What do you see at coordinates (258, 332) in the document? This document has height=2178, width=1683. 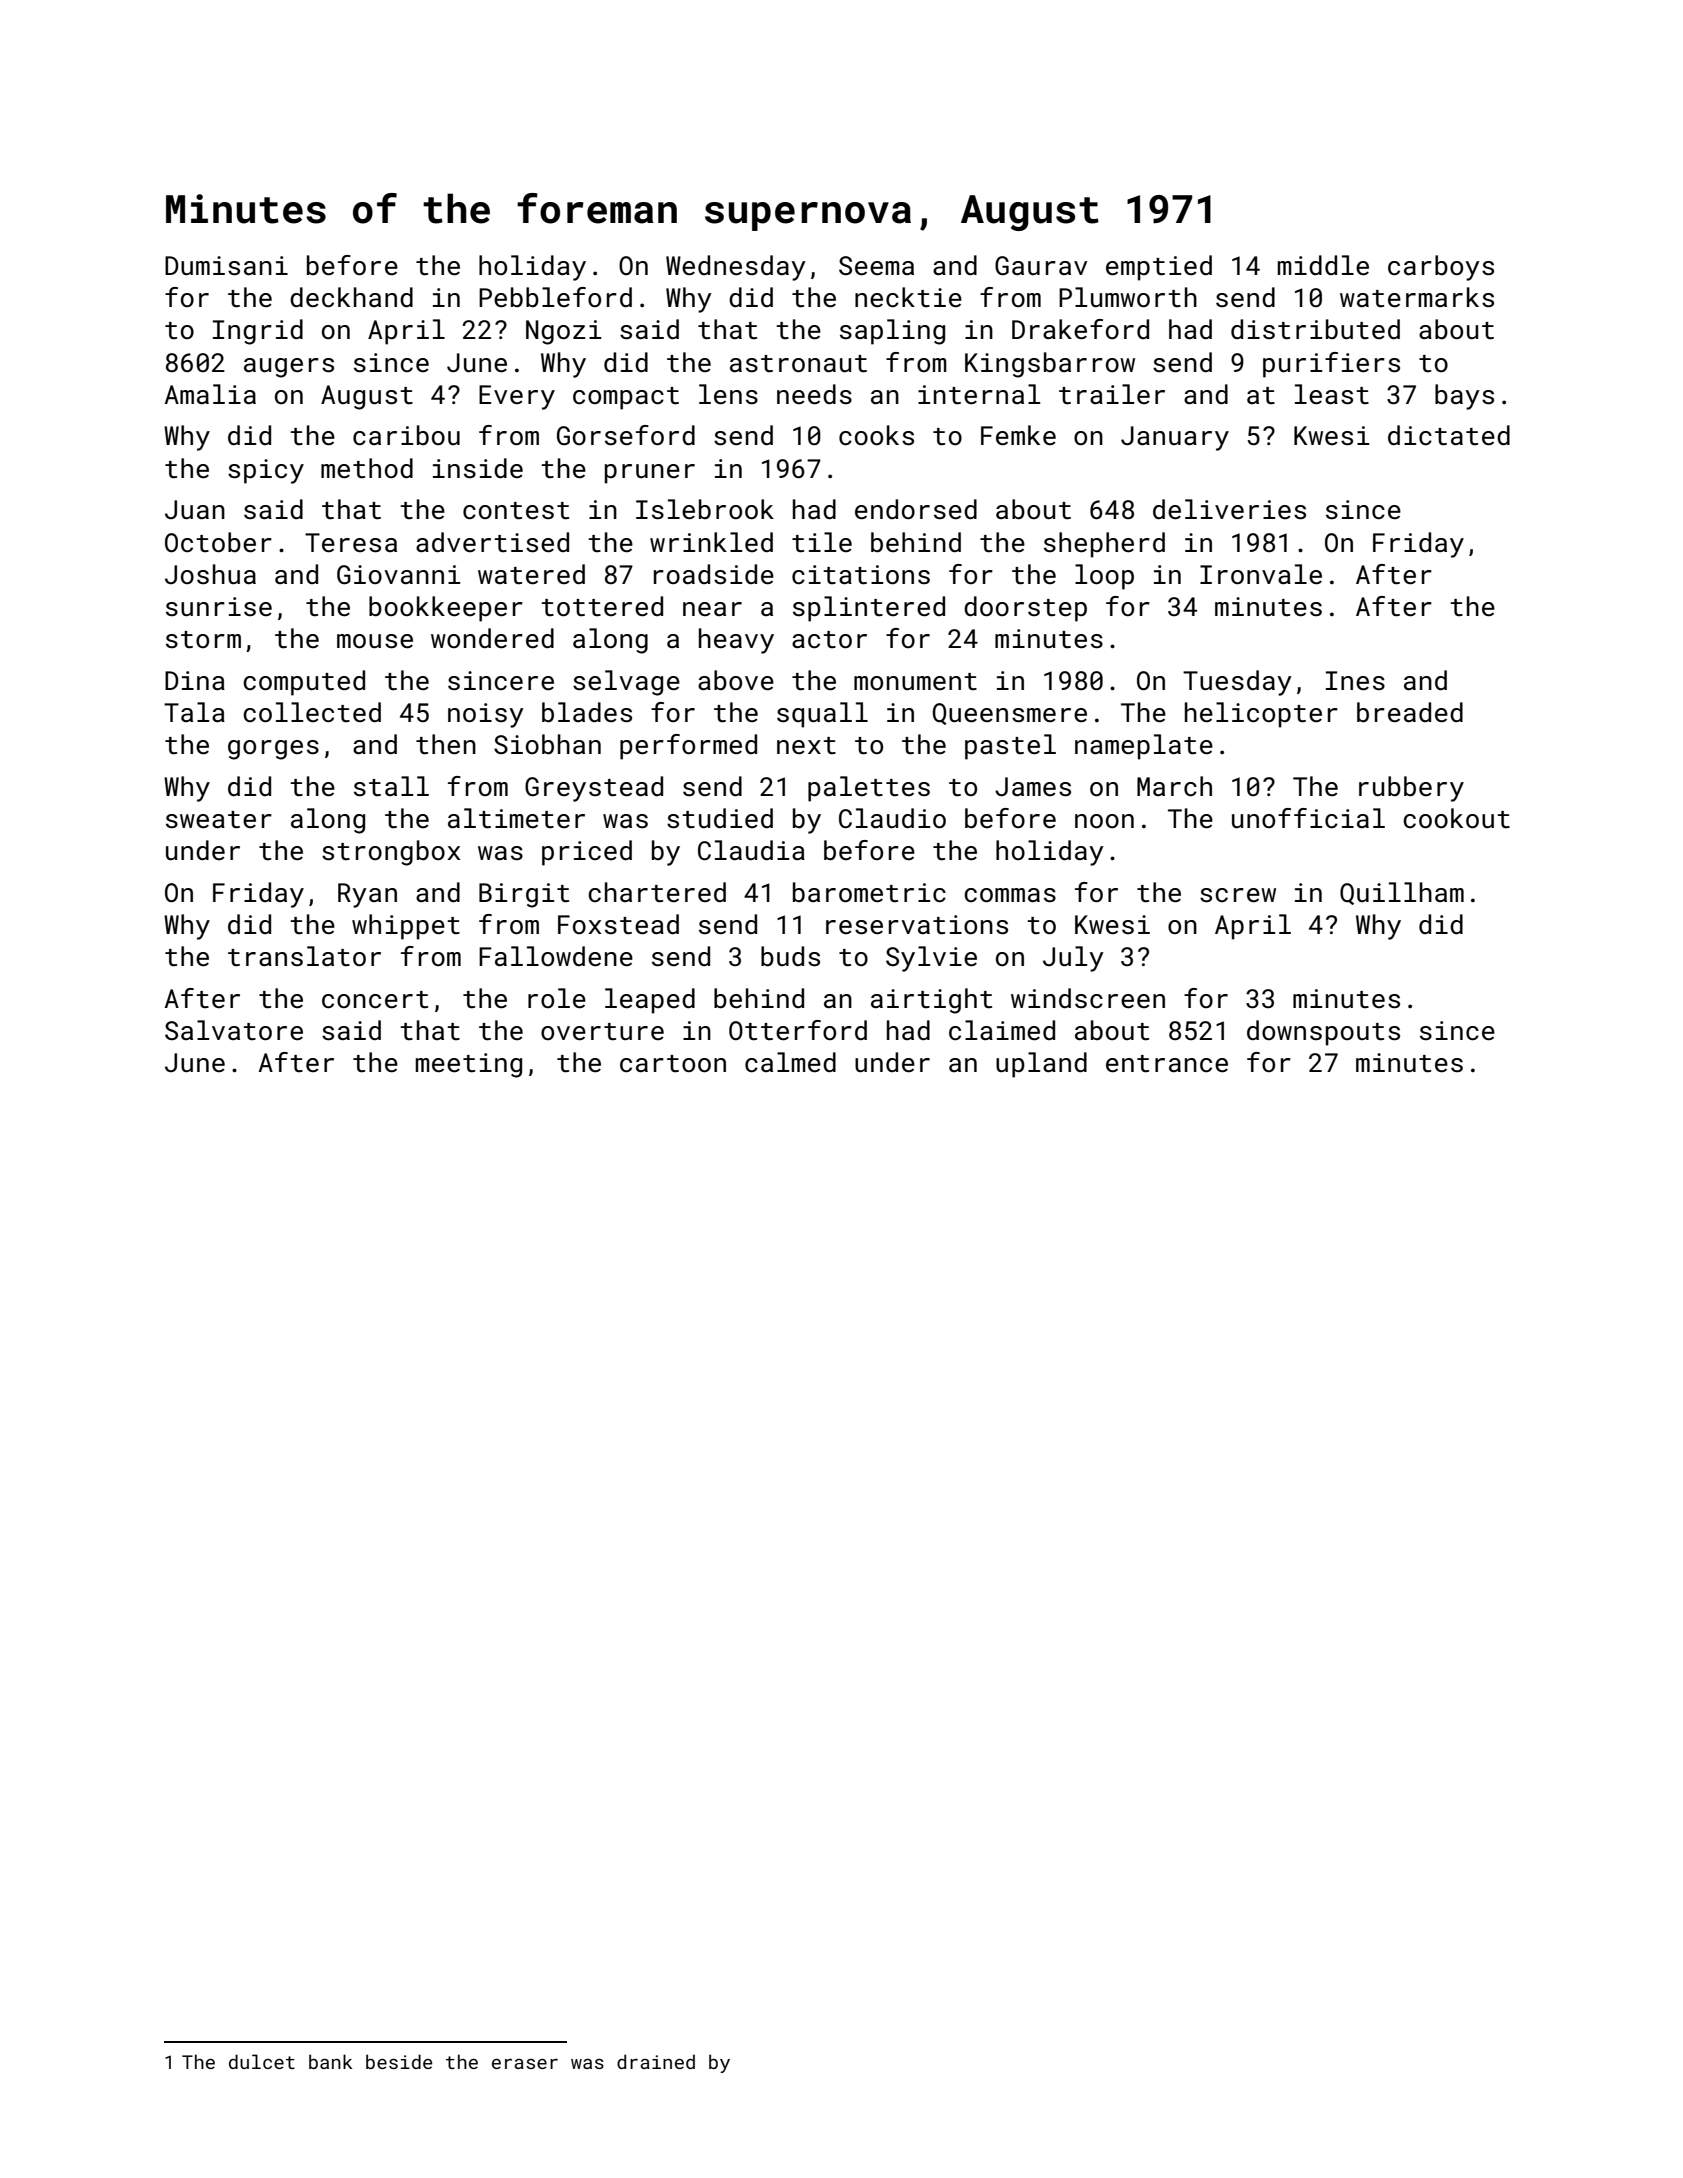 I see `Ingrid` at bounding box center [258, 332].
